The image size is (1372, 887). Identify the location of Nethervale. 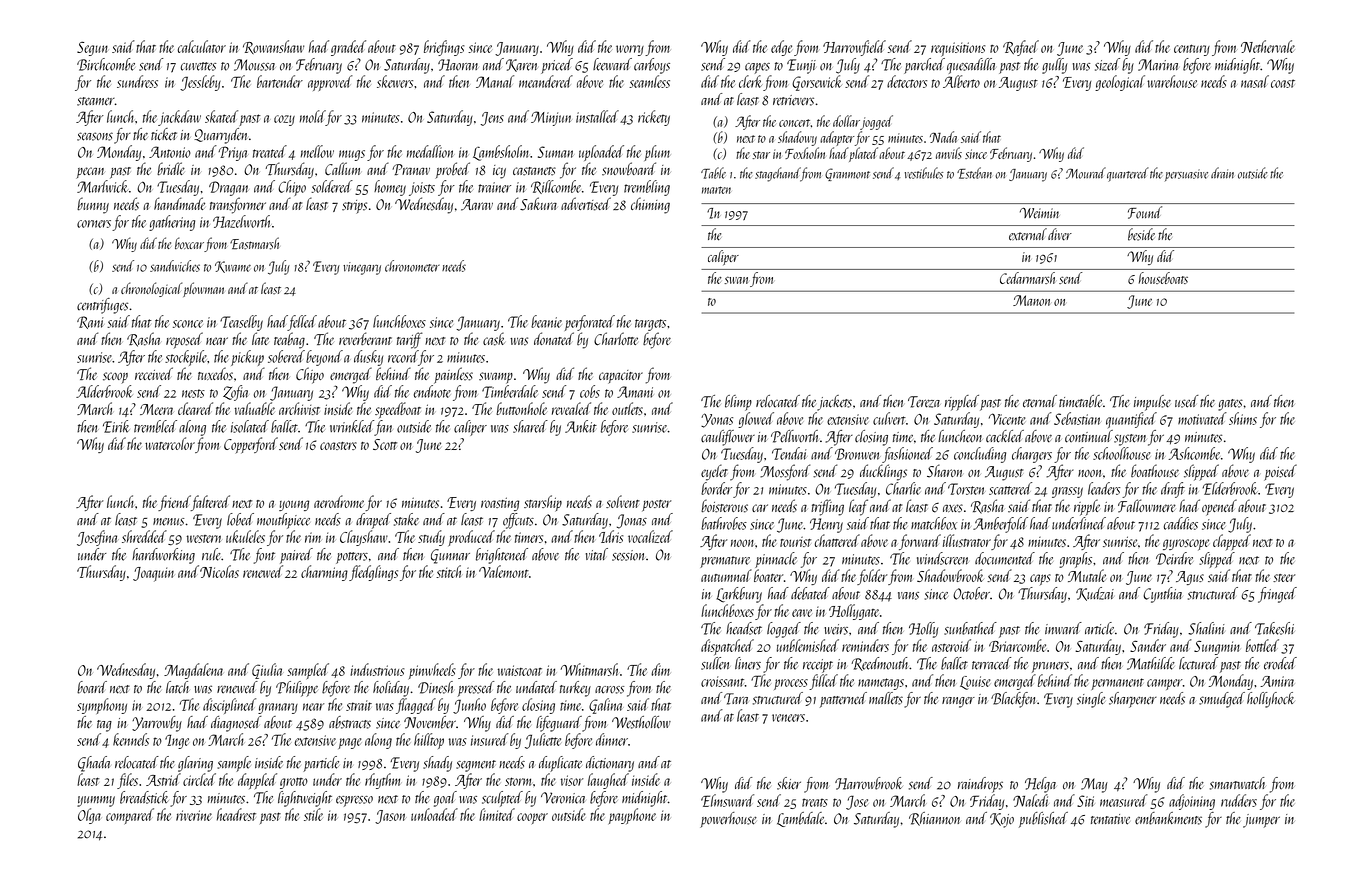
(1268, 46).
